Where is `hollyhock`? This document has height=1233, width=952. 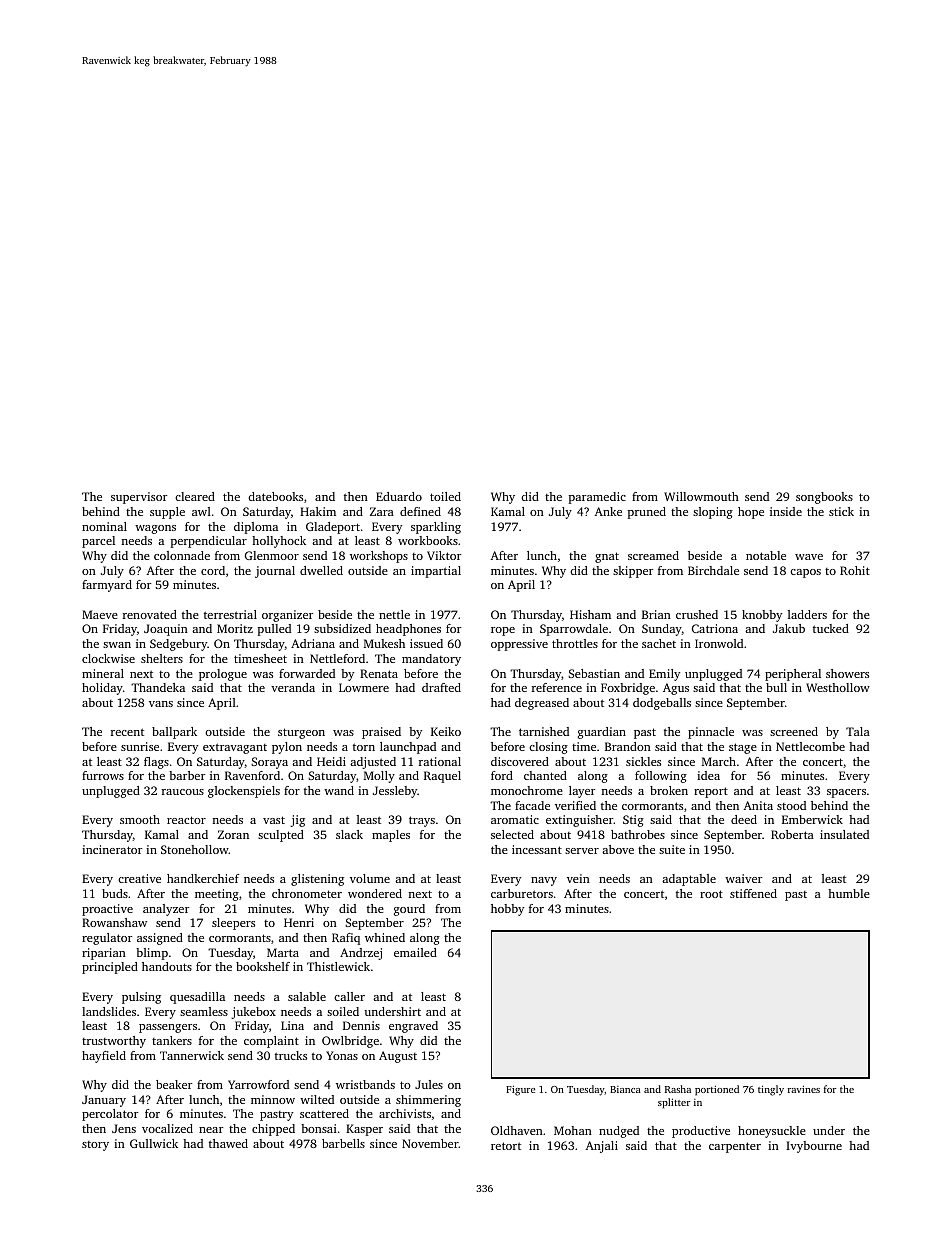
hollyhock is located at coordinates (279, 542).
